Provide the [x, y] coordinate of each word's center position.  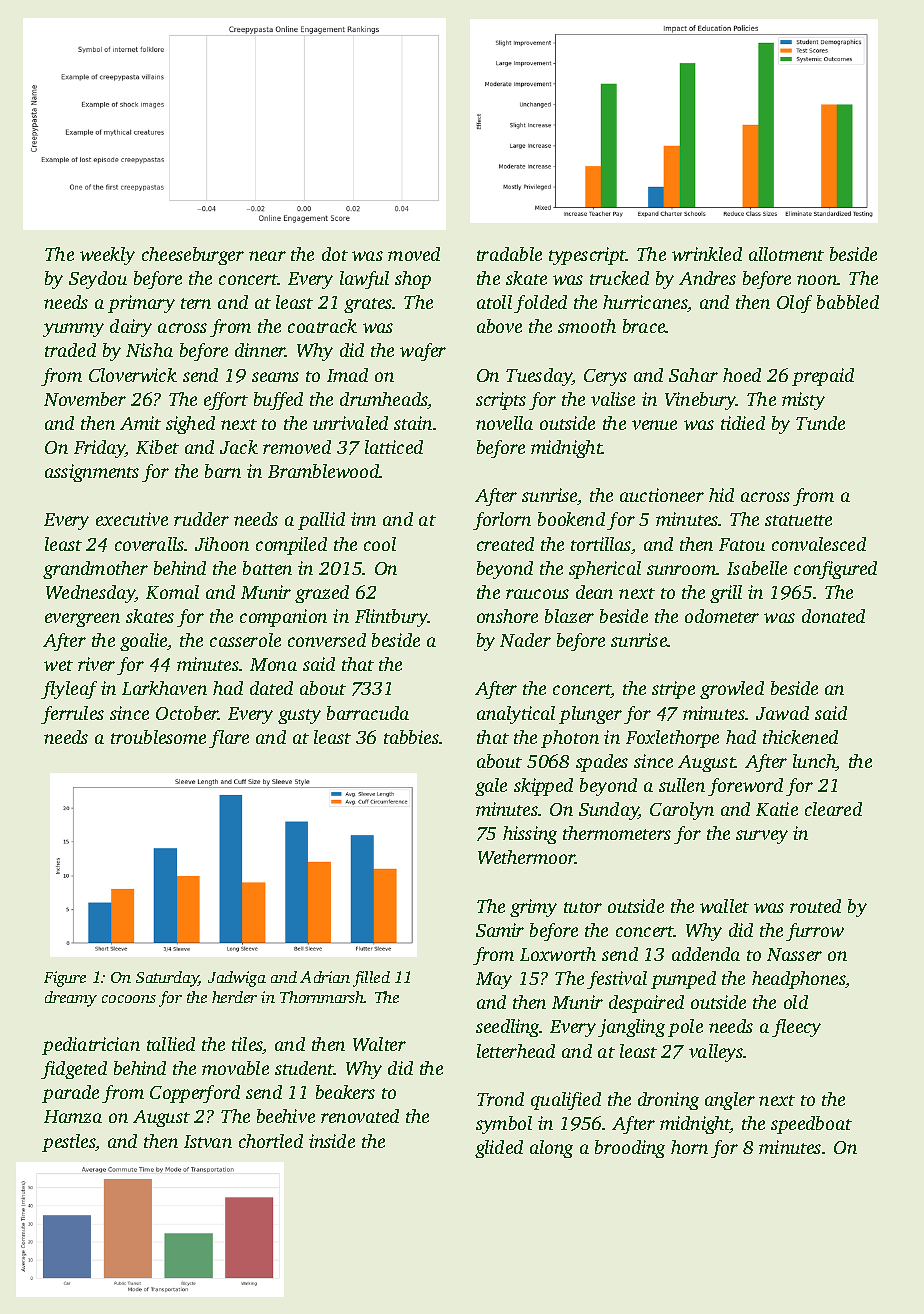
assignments [92, 473]
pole [685, 1028]
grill [726, 594]
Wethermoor [526, 857]
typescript [587, 256]
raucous [537, 594]
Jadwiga [237, 979]
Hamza [73, 1116]
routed [815, 906]
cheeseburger [193, 256]
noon [817, 280]
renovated [360, 1116]
